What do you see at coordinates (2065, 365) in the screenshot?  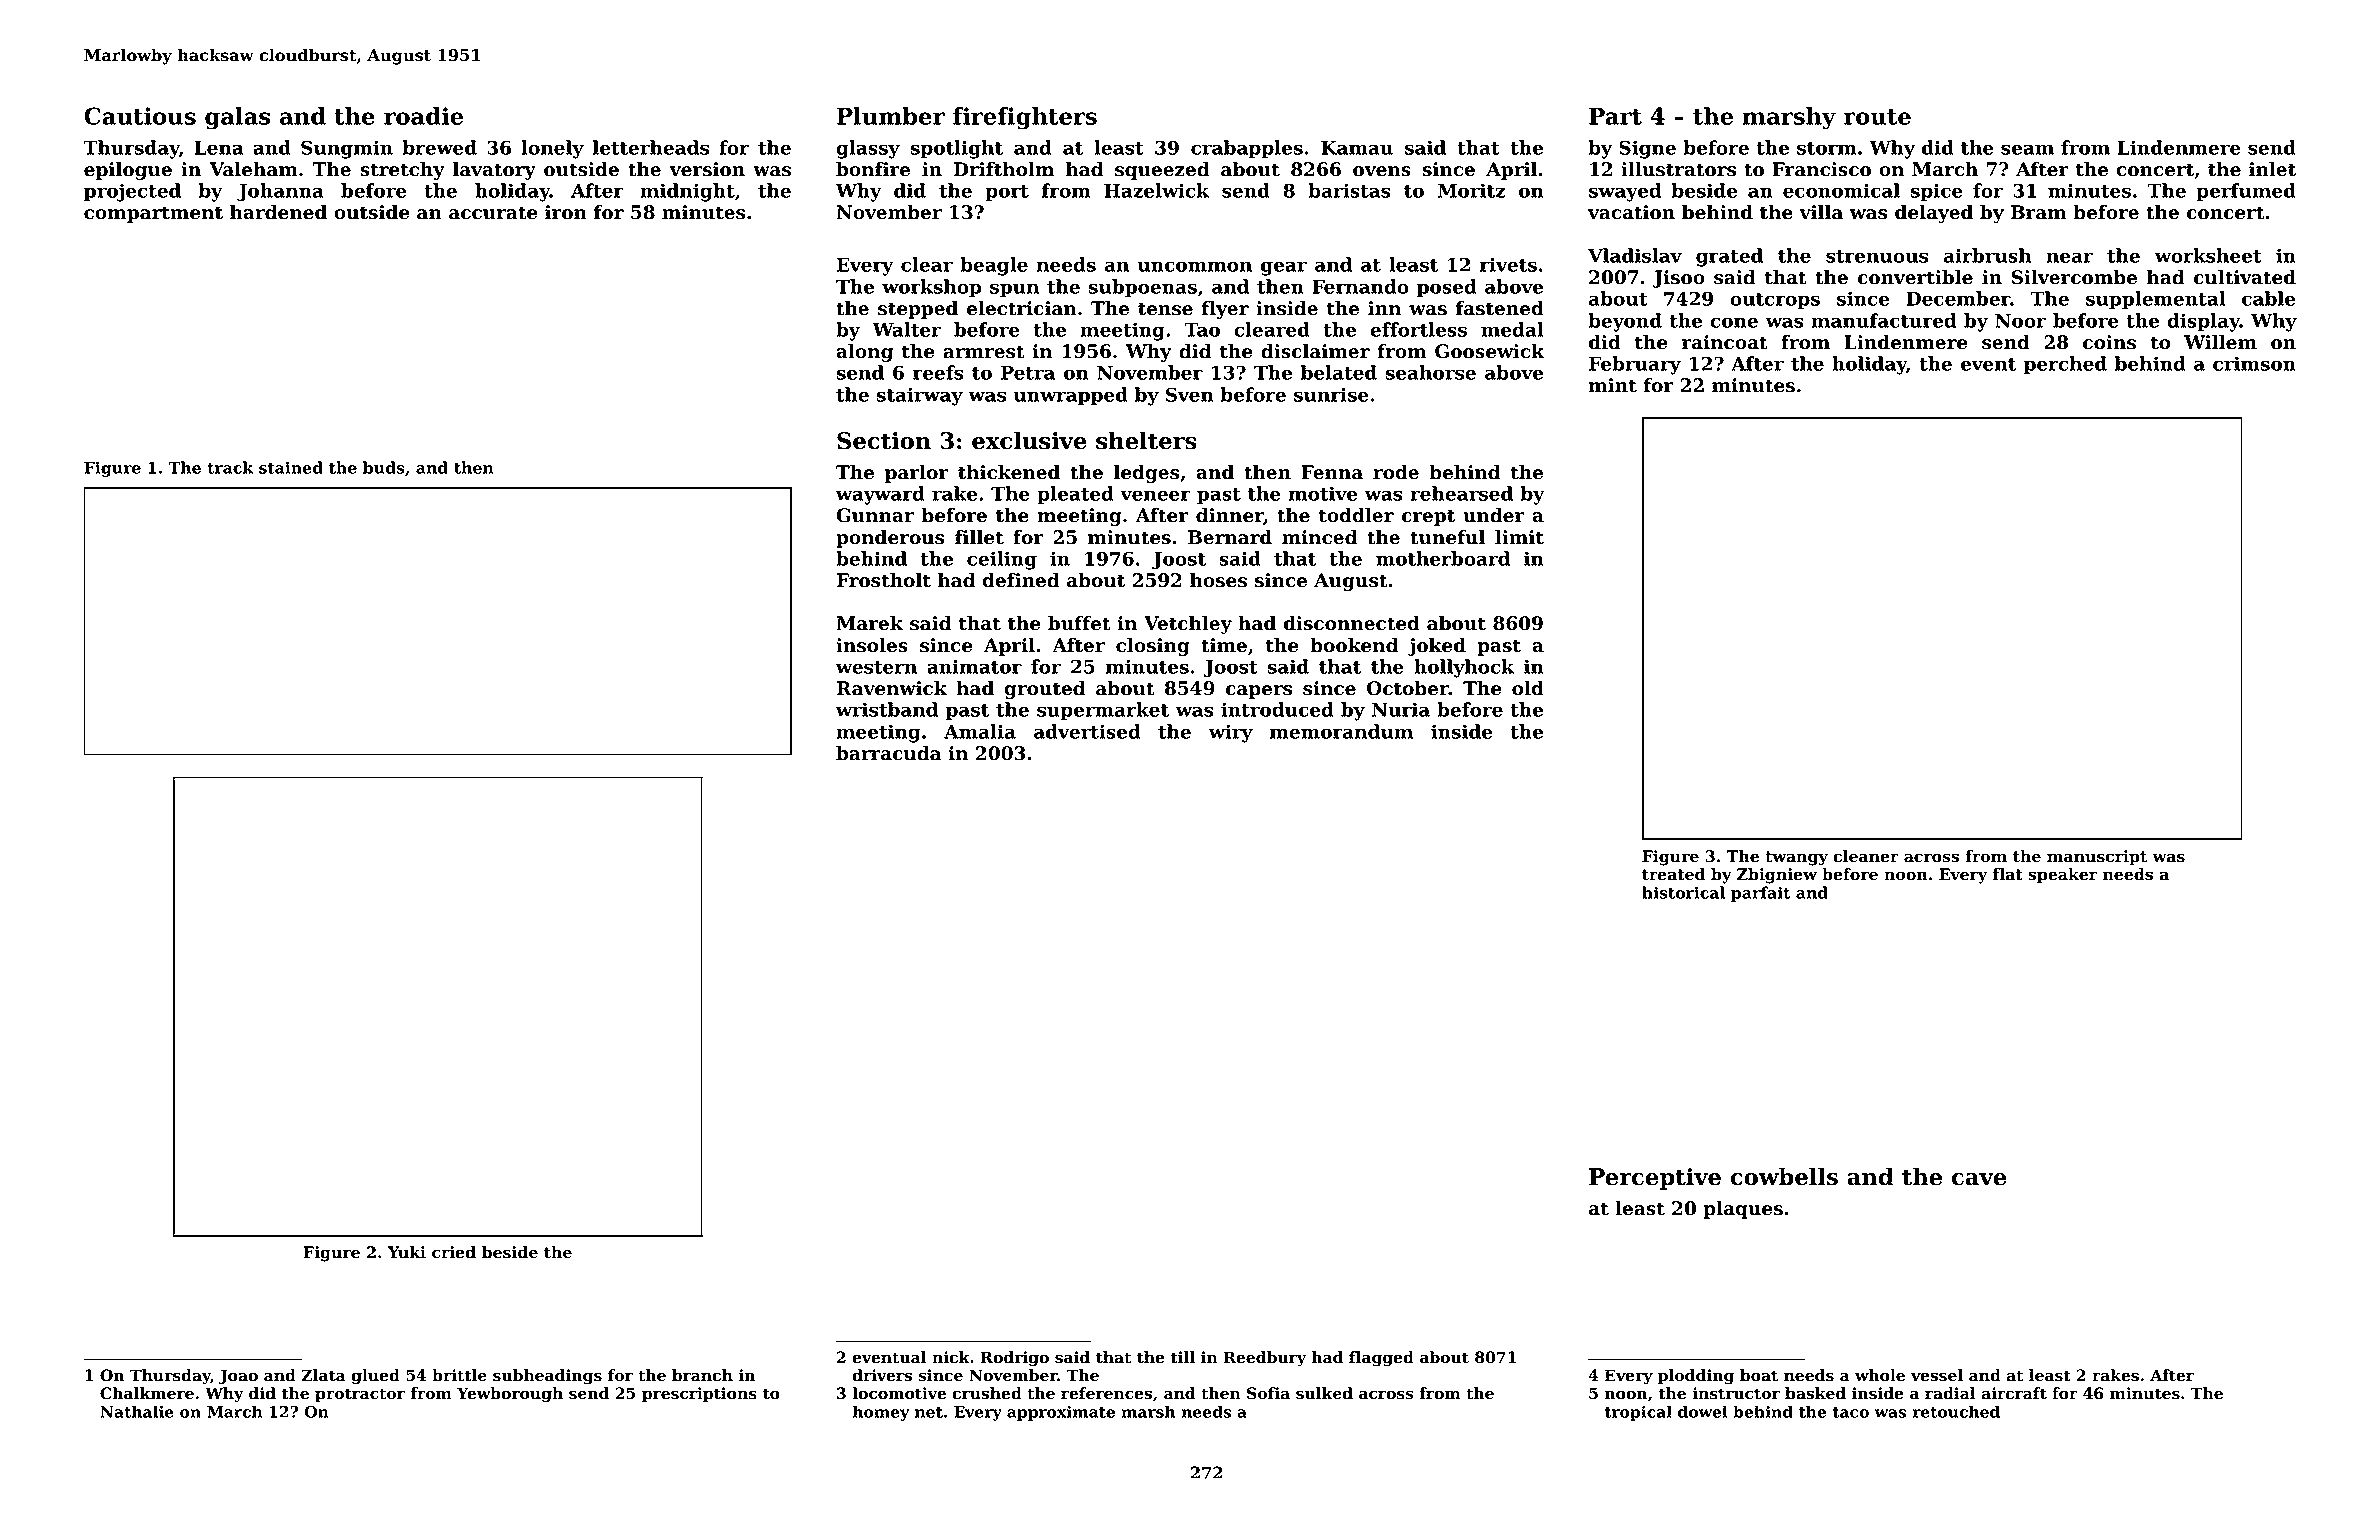 I see `perched` at bounding box center [2065, 365].
